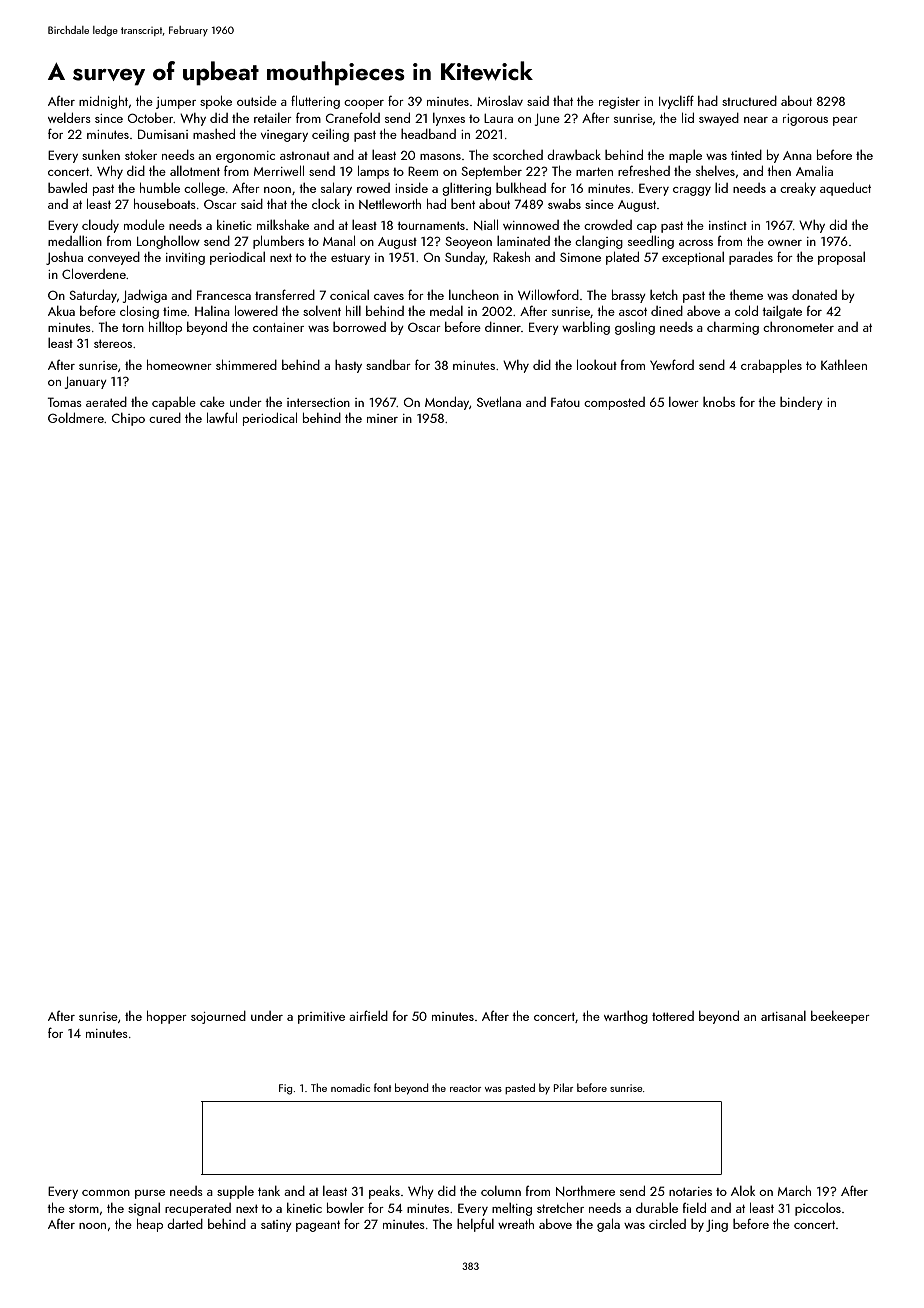  What do you see at coordinates (719, 402) in the document?
I see `knobs` at bounding box center [719, 402].
